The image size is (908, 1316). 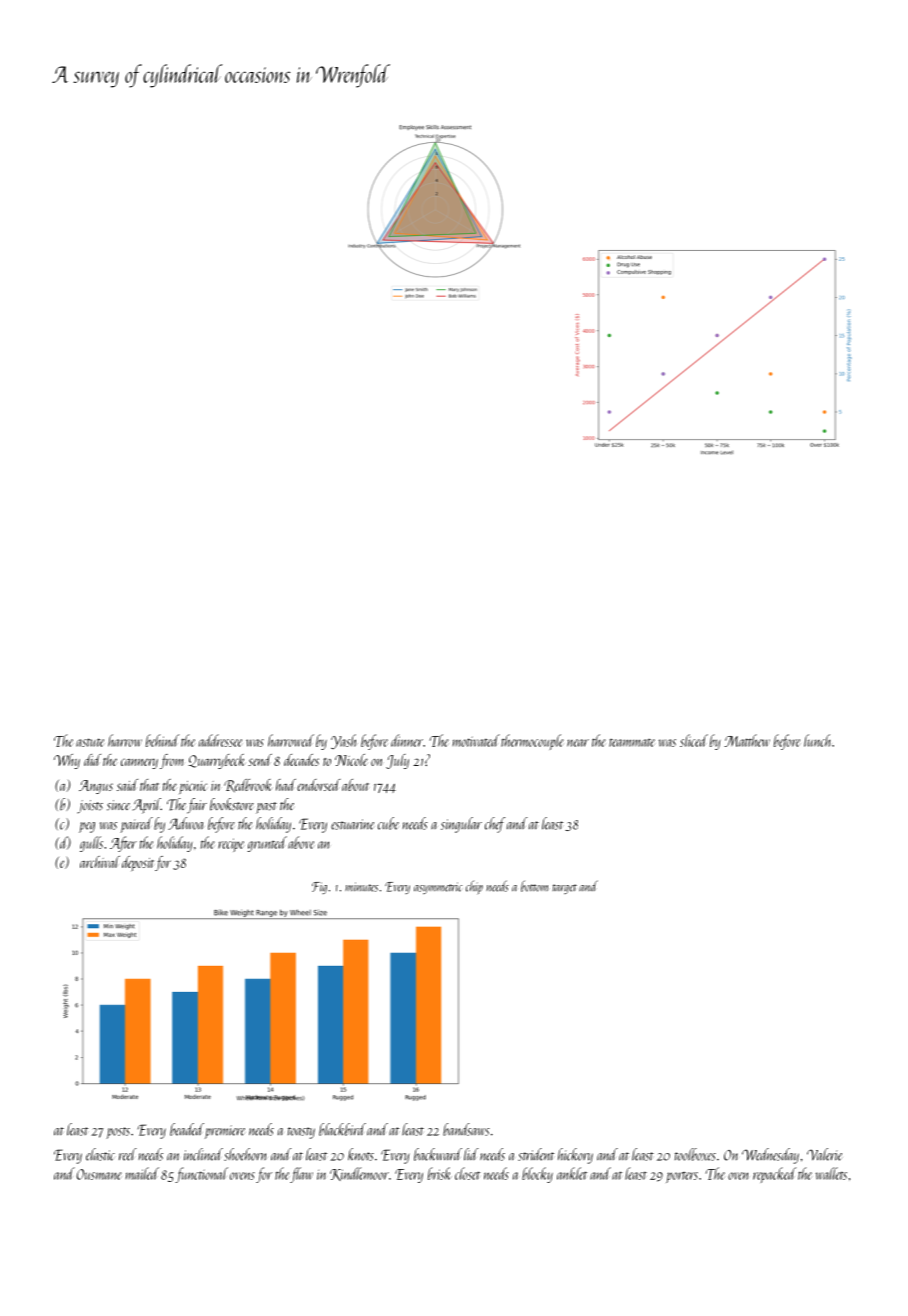 What do you see at coordinates (461, 825) in the screenshot?
I see `singular` at bounding box center [461, 825].
